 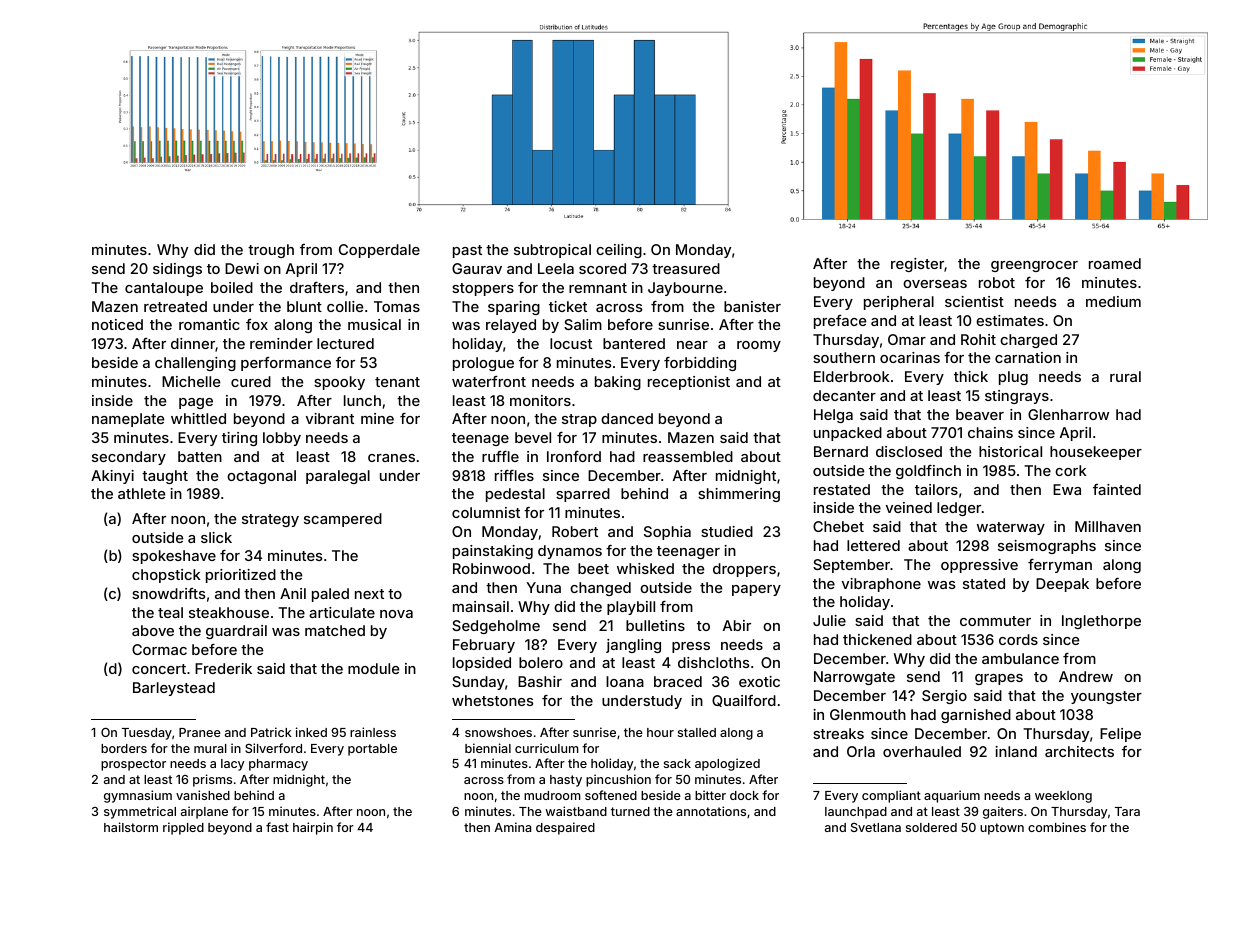 What do you see at coordinates (618, 780) in the image?
I see `pincushion` at bounding box center [618, 780].
